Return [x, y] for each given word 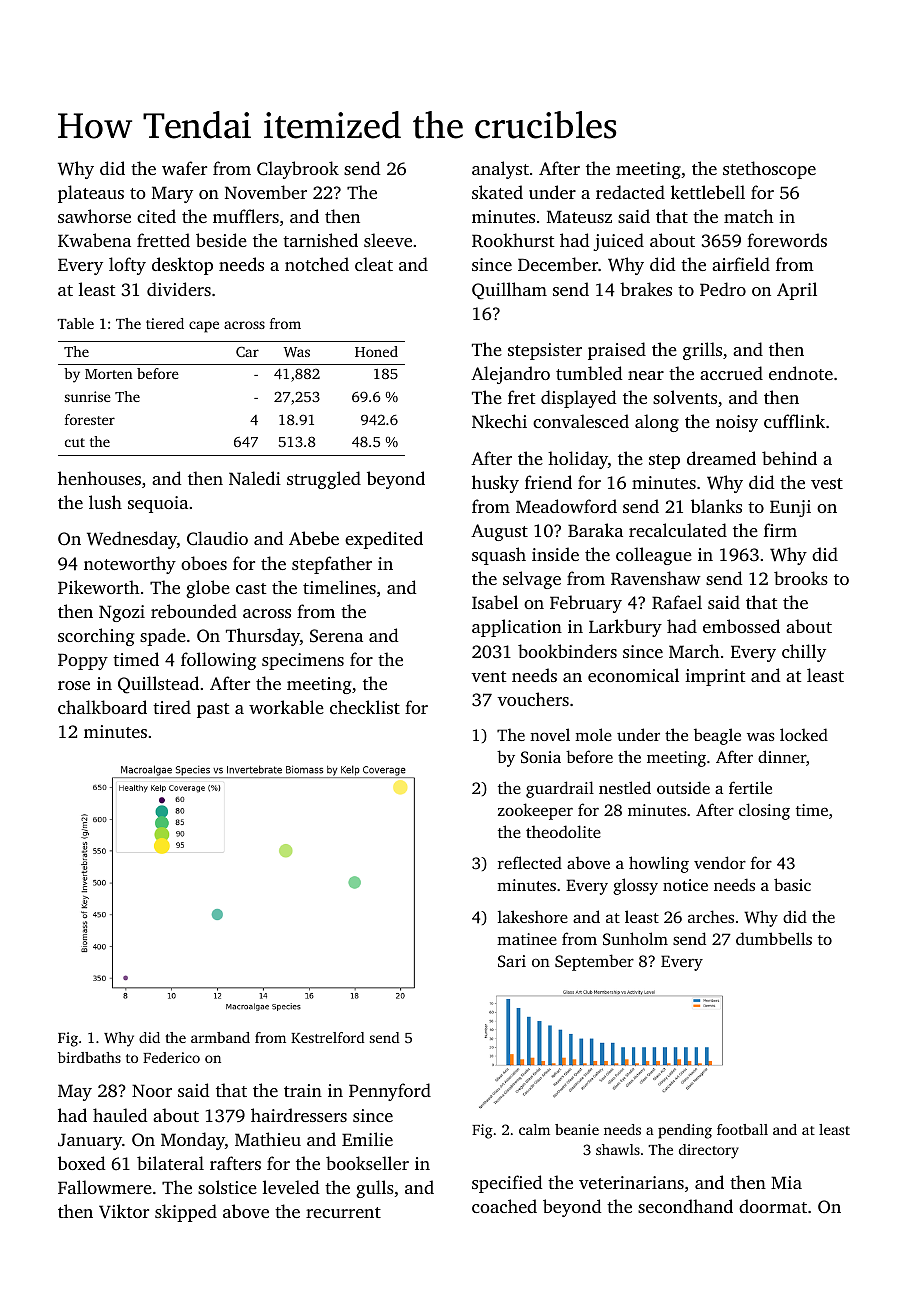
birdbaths [89, 1057]
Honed [376, 351]
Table [75, 323]
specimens [303, 661]
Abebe [314, 538]
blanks [716, 506]
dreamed [721, 458]
